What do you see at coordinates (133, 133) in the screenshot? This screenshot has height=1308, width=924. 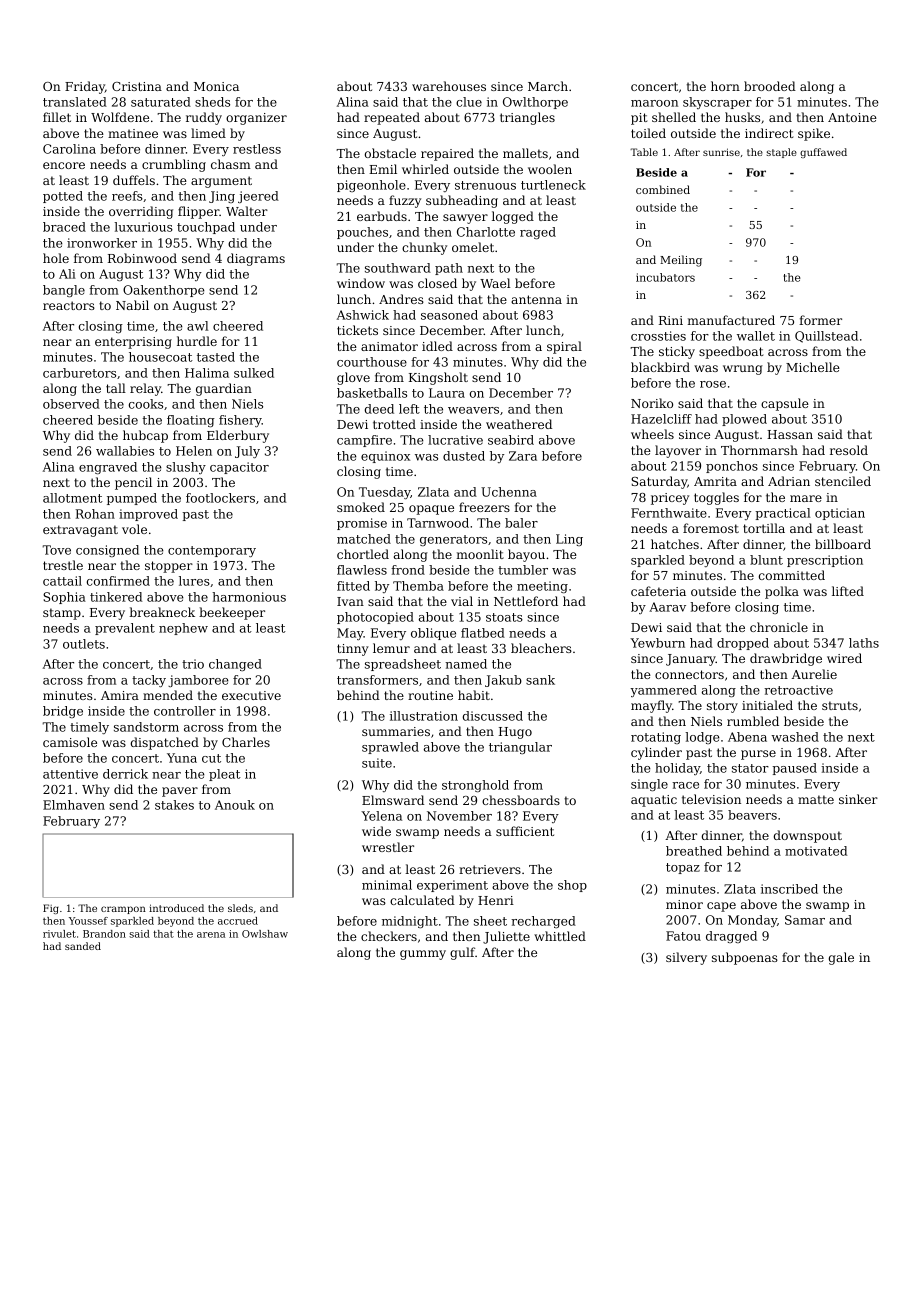 I see `matinee` at bounding box center [133, 133].
